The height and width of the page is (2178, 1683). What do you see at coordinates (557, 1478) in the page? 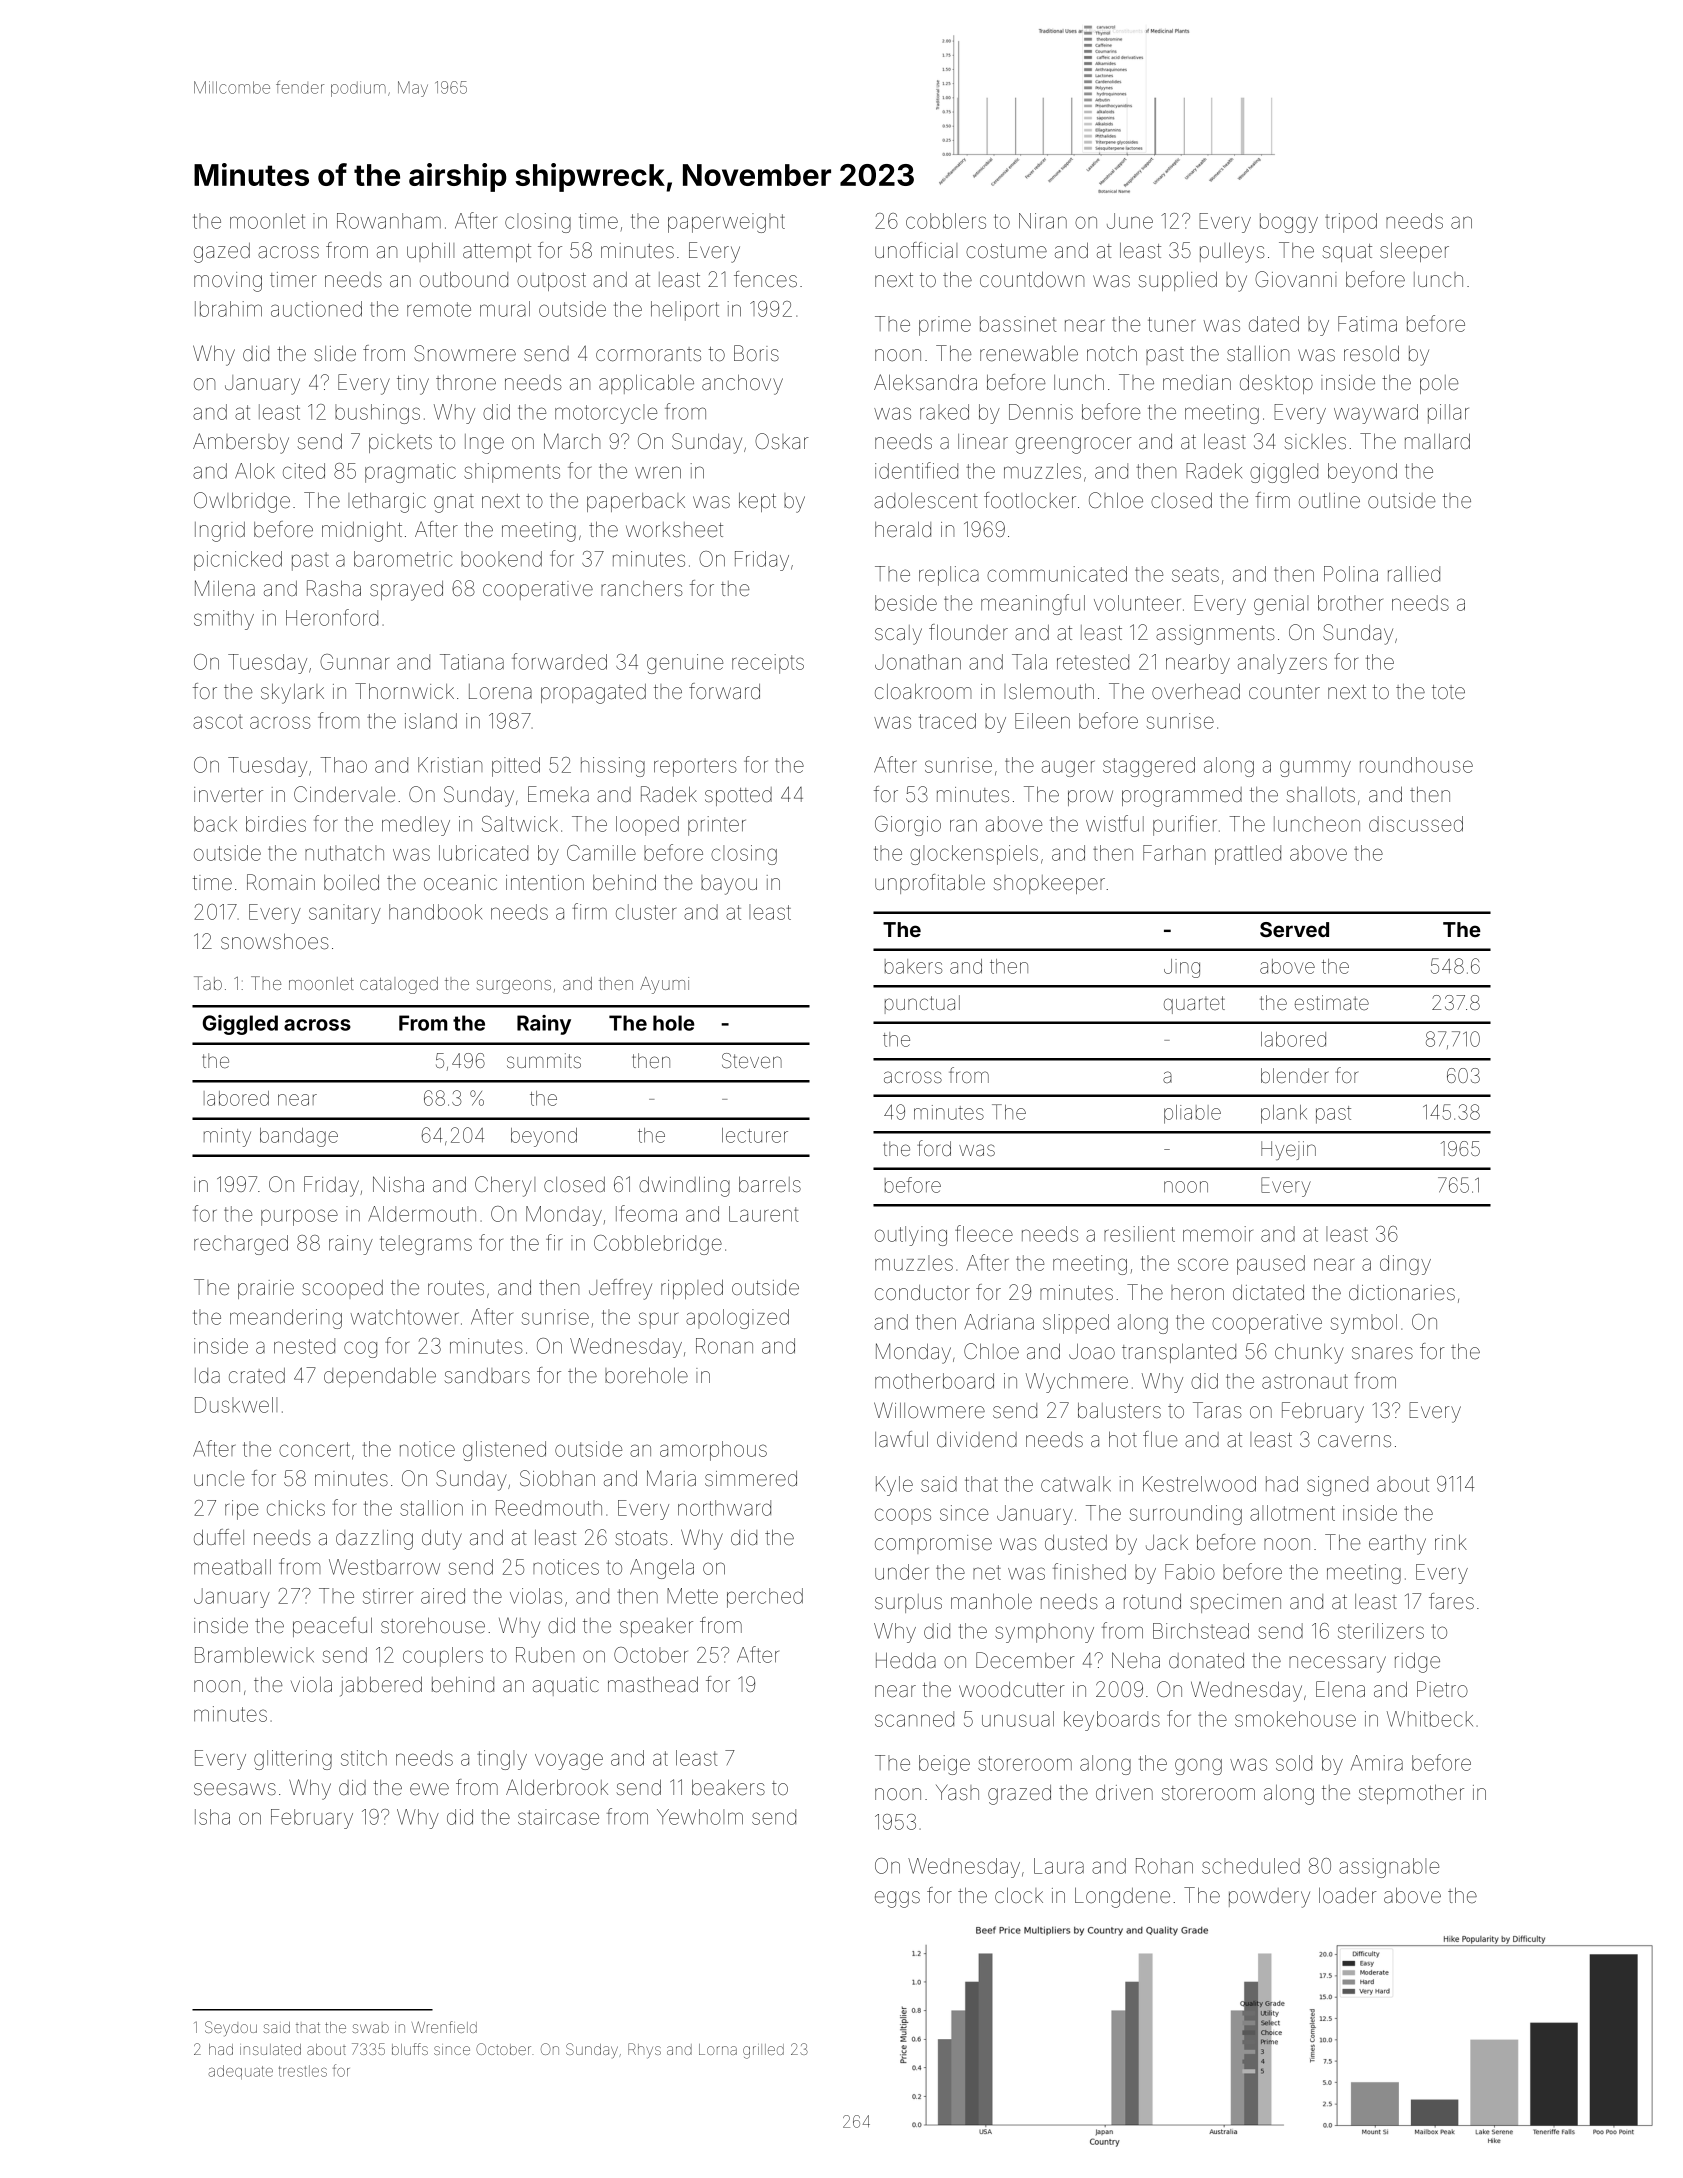
I see `Siobhan` at bounding box center [557, 1478].
